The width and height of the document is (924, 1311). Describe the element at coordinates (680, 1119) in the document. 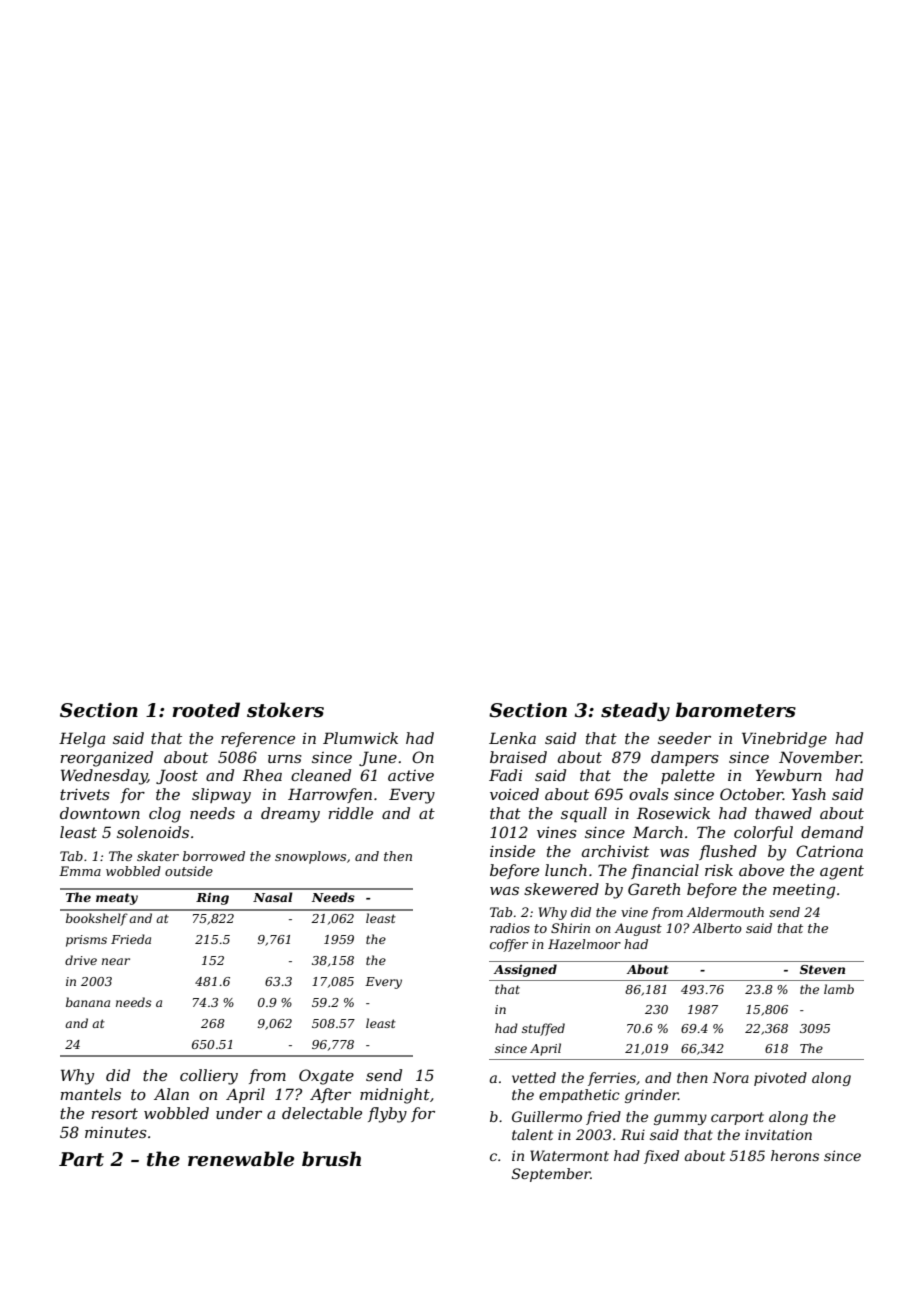

I see `gummy` at that location.
